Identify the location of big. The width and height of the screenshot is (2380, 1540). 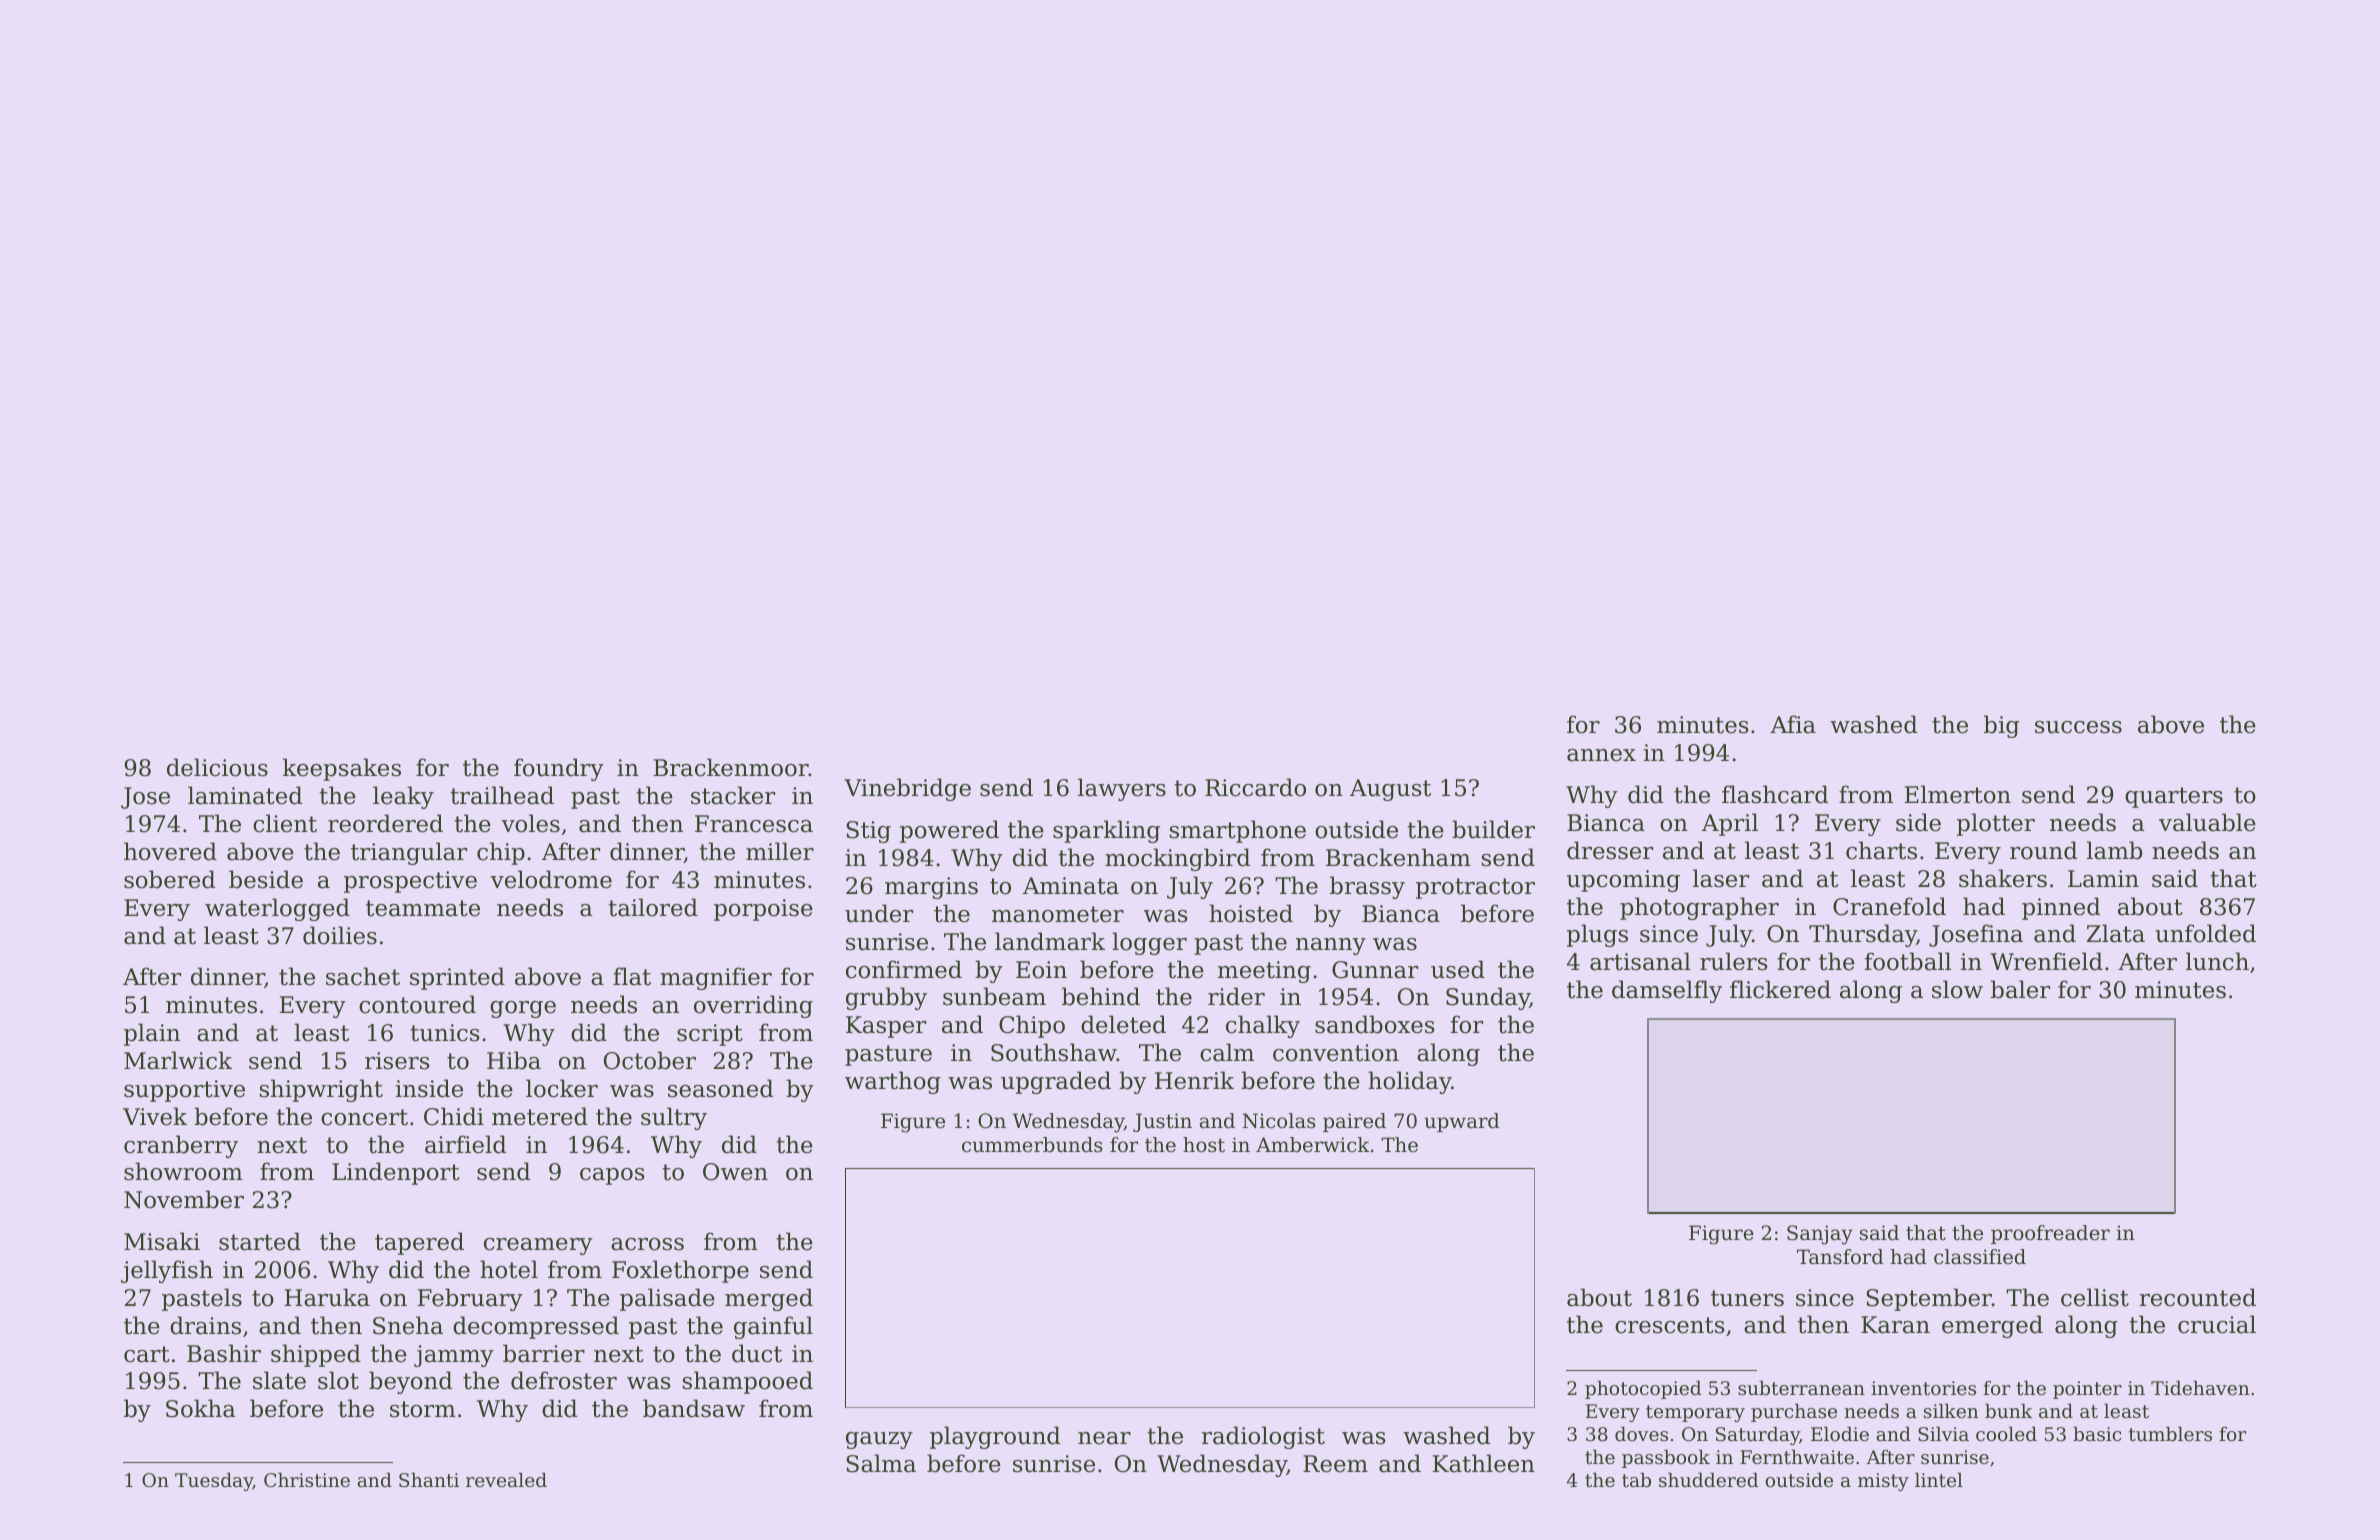
(2001, 726).
